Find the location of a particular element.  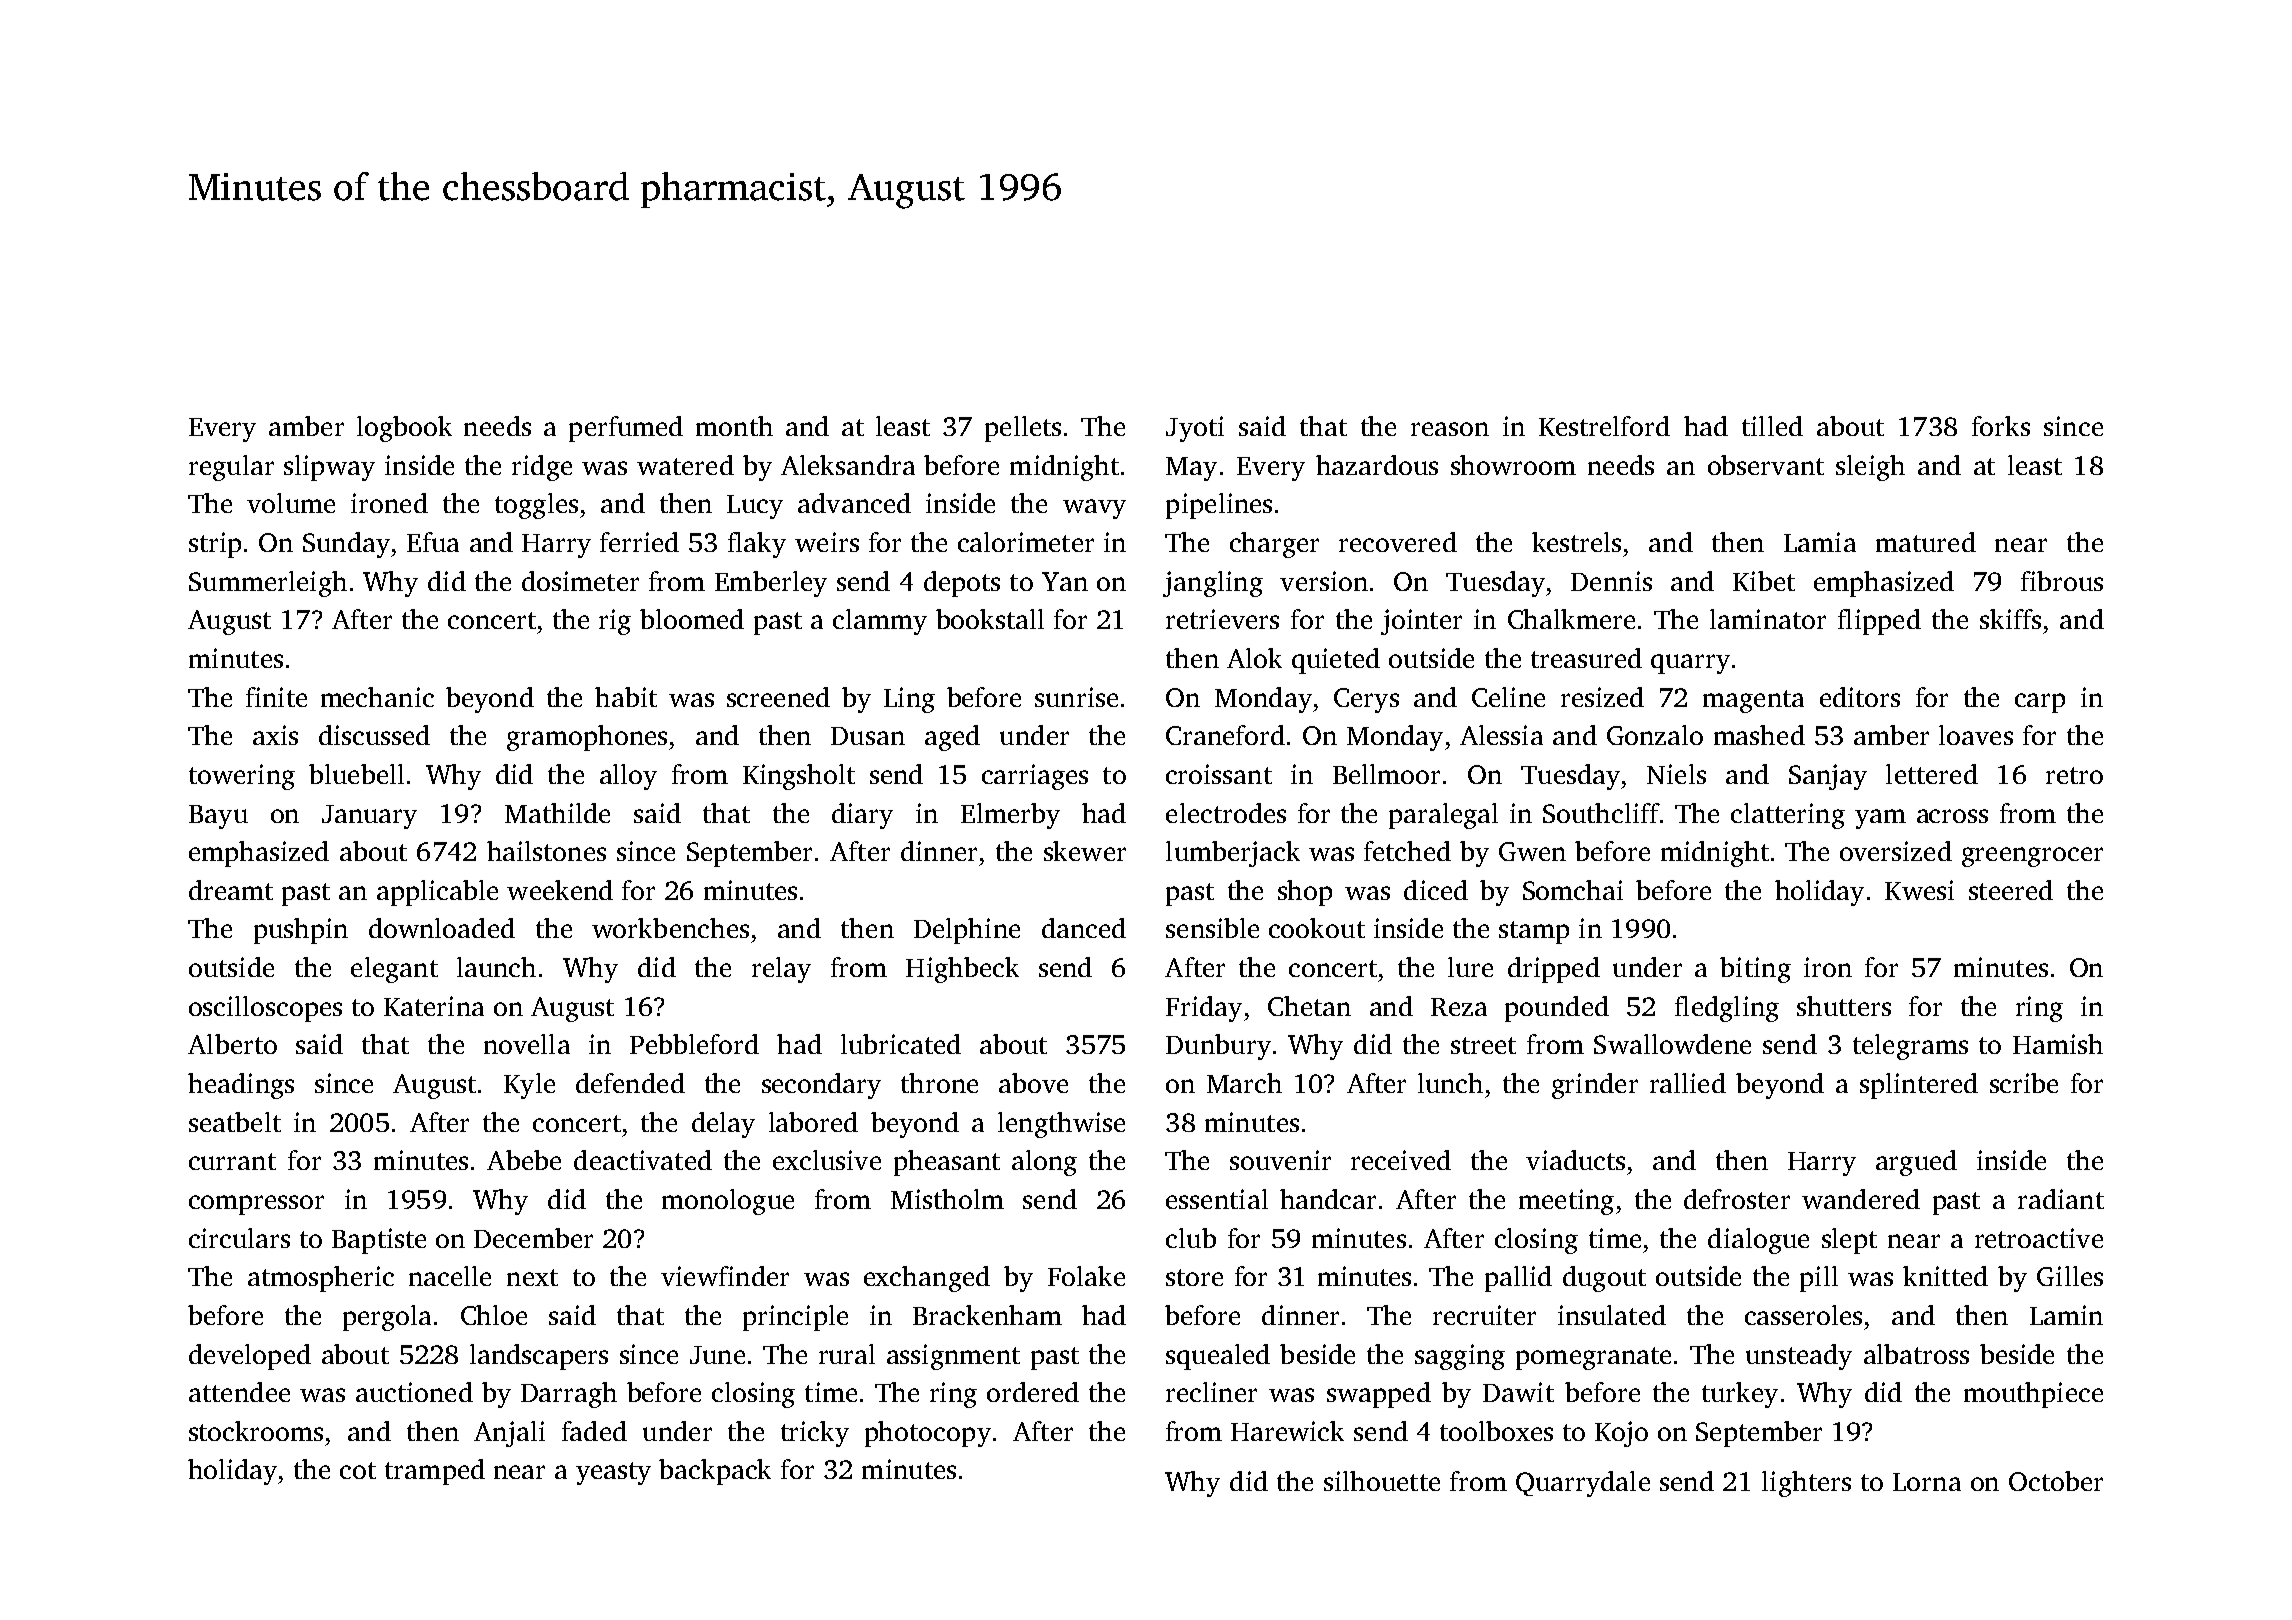

scribe is located at coordinates (2024, 1083).
